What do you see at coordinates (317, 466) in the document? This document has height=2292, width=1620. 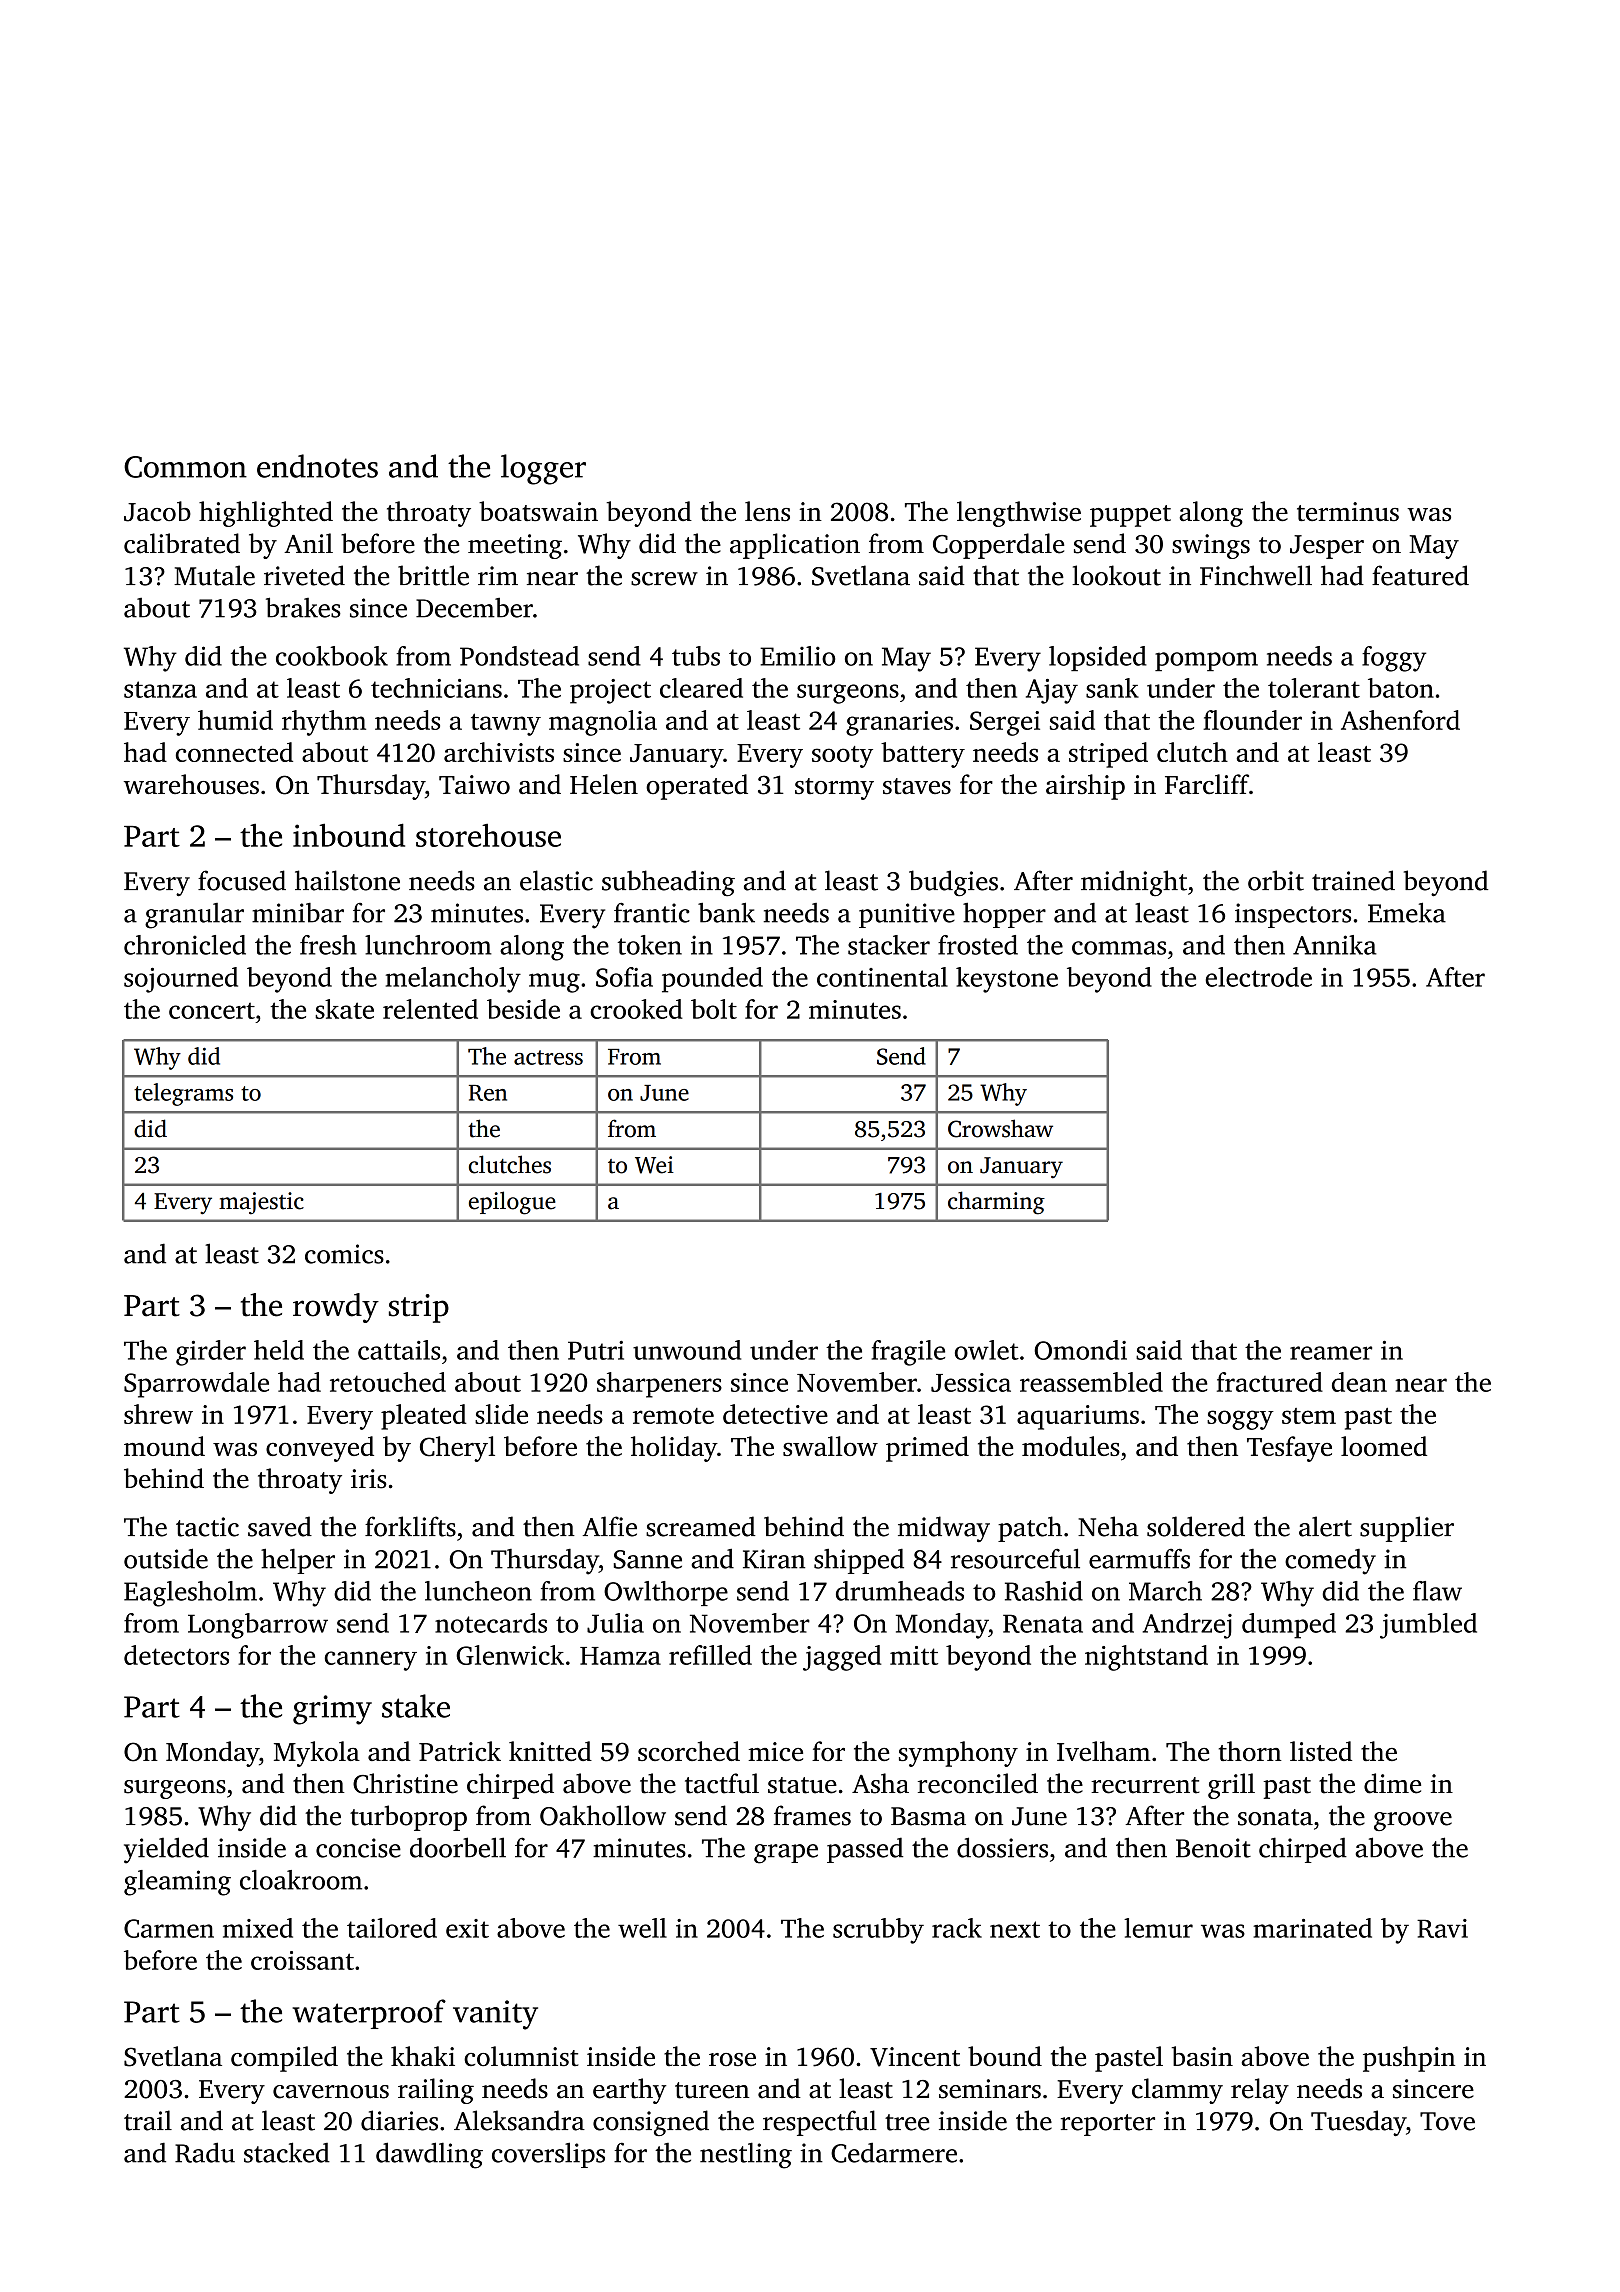 I see `endnotes` at bounding box center [317, 466].
